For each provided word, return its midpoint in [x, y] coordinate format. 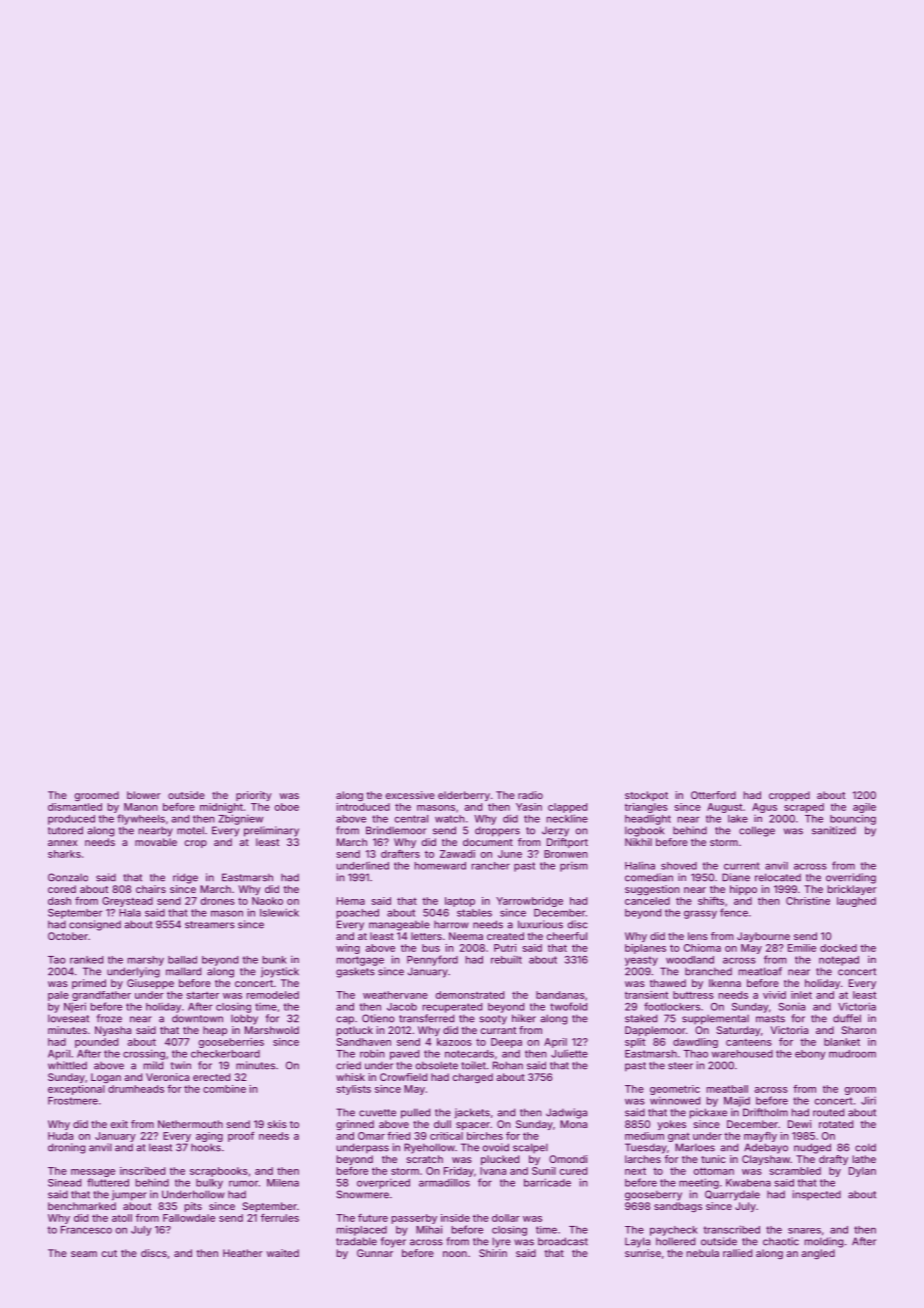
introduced [363, 807]
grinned [355, 1125]
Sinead [64, 1183]
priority [254, 796]
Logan [106, 1078]
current [742, 866]
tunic [713, 1159]
